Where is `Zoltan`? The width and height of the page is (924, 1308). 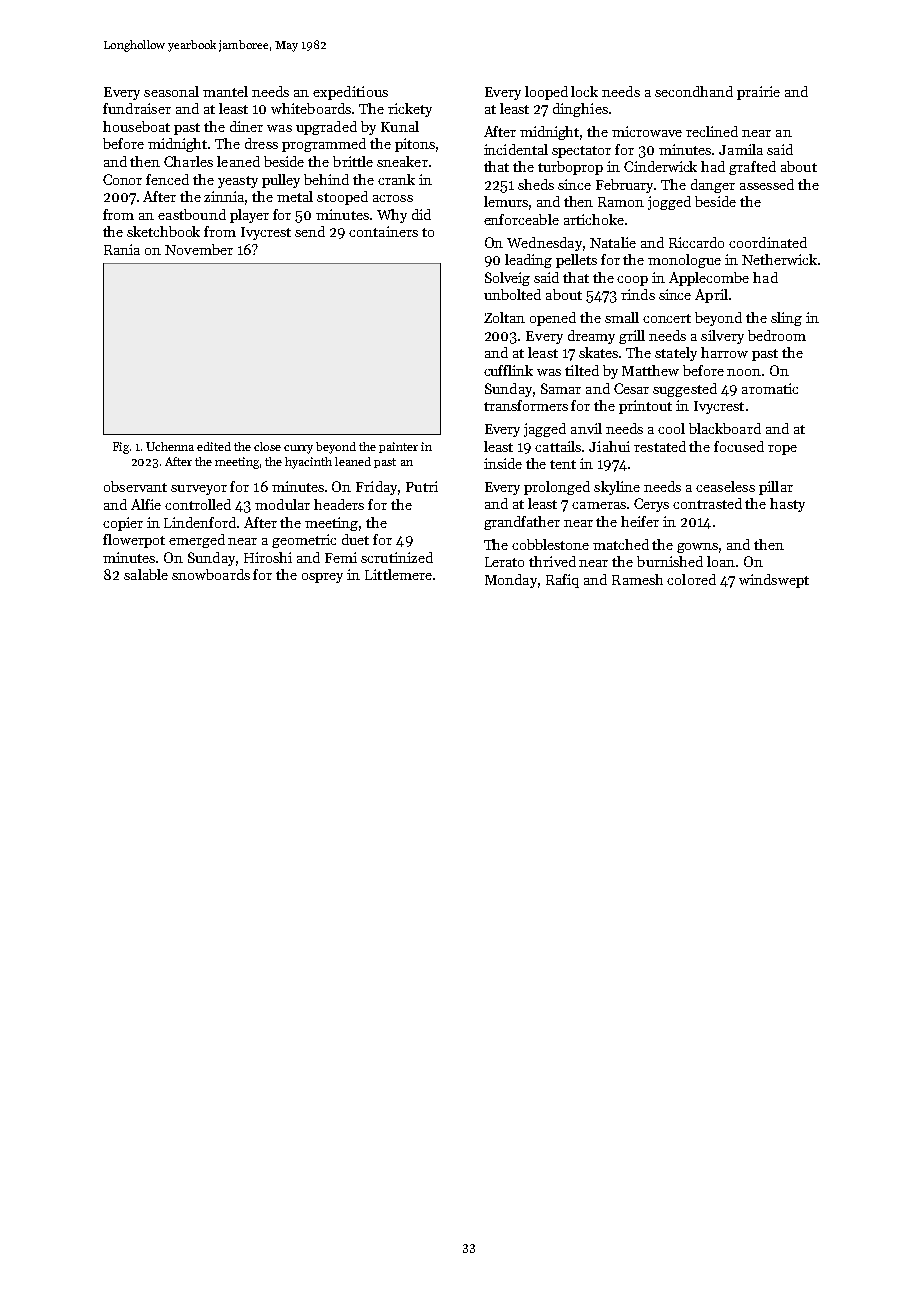 Zoltan is located at coordinates (504, 317).
